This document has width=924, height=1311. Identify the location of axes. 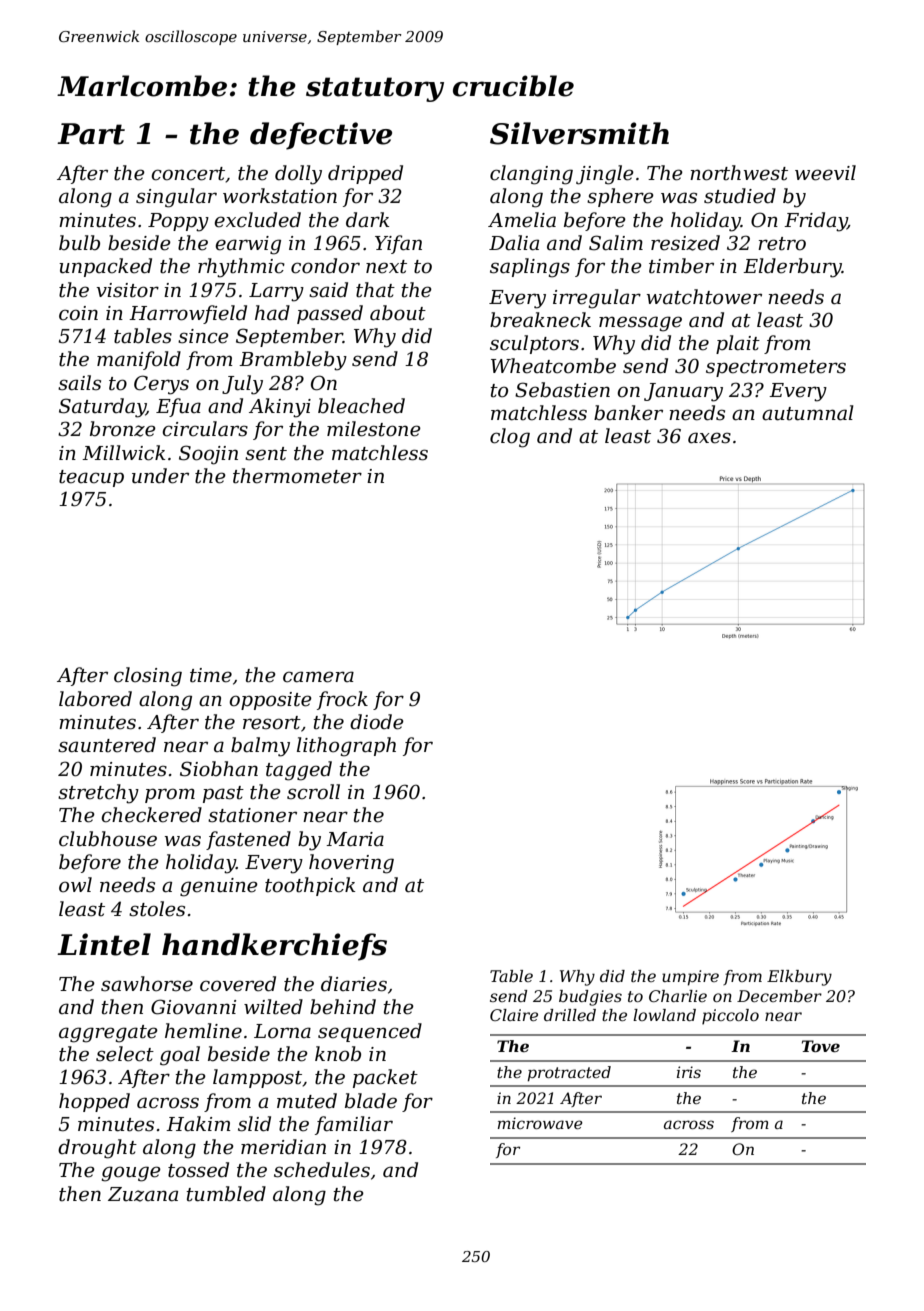
(709, 438).
